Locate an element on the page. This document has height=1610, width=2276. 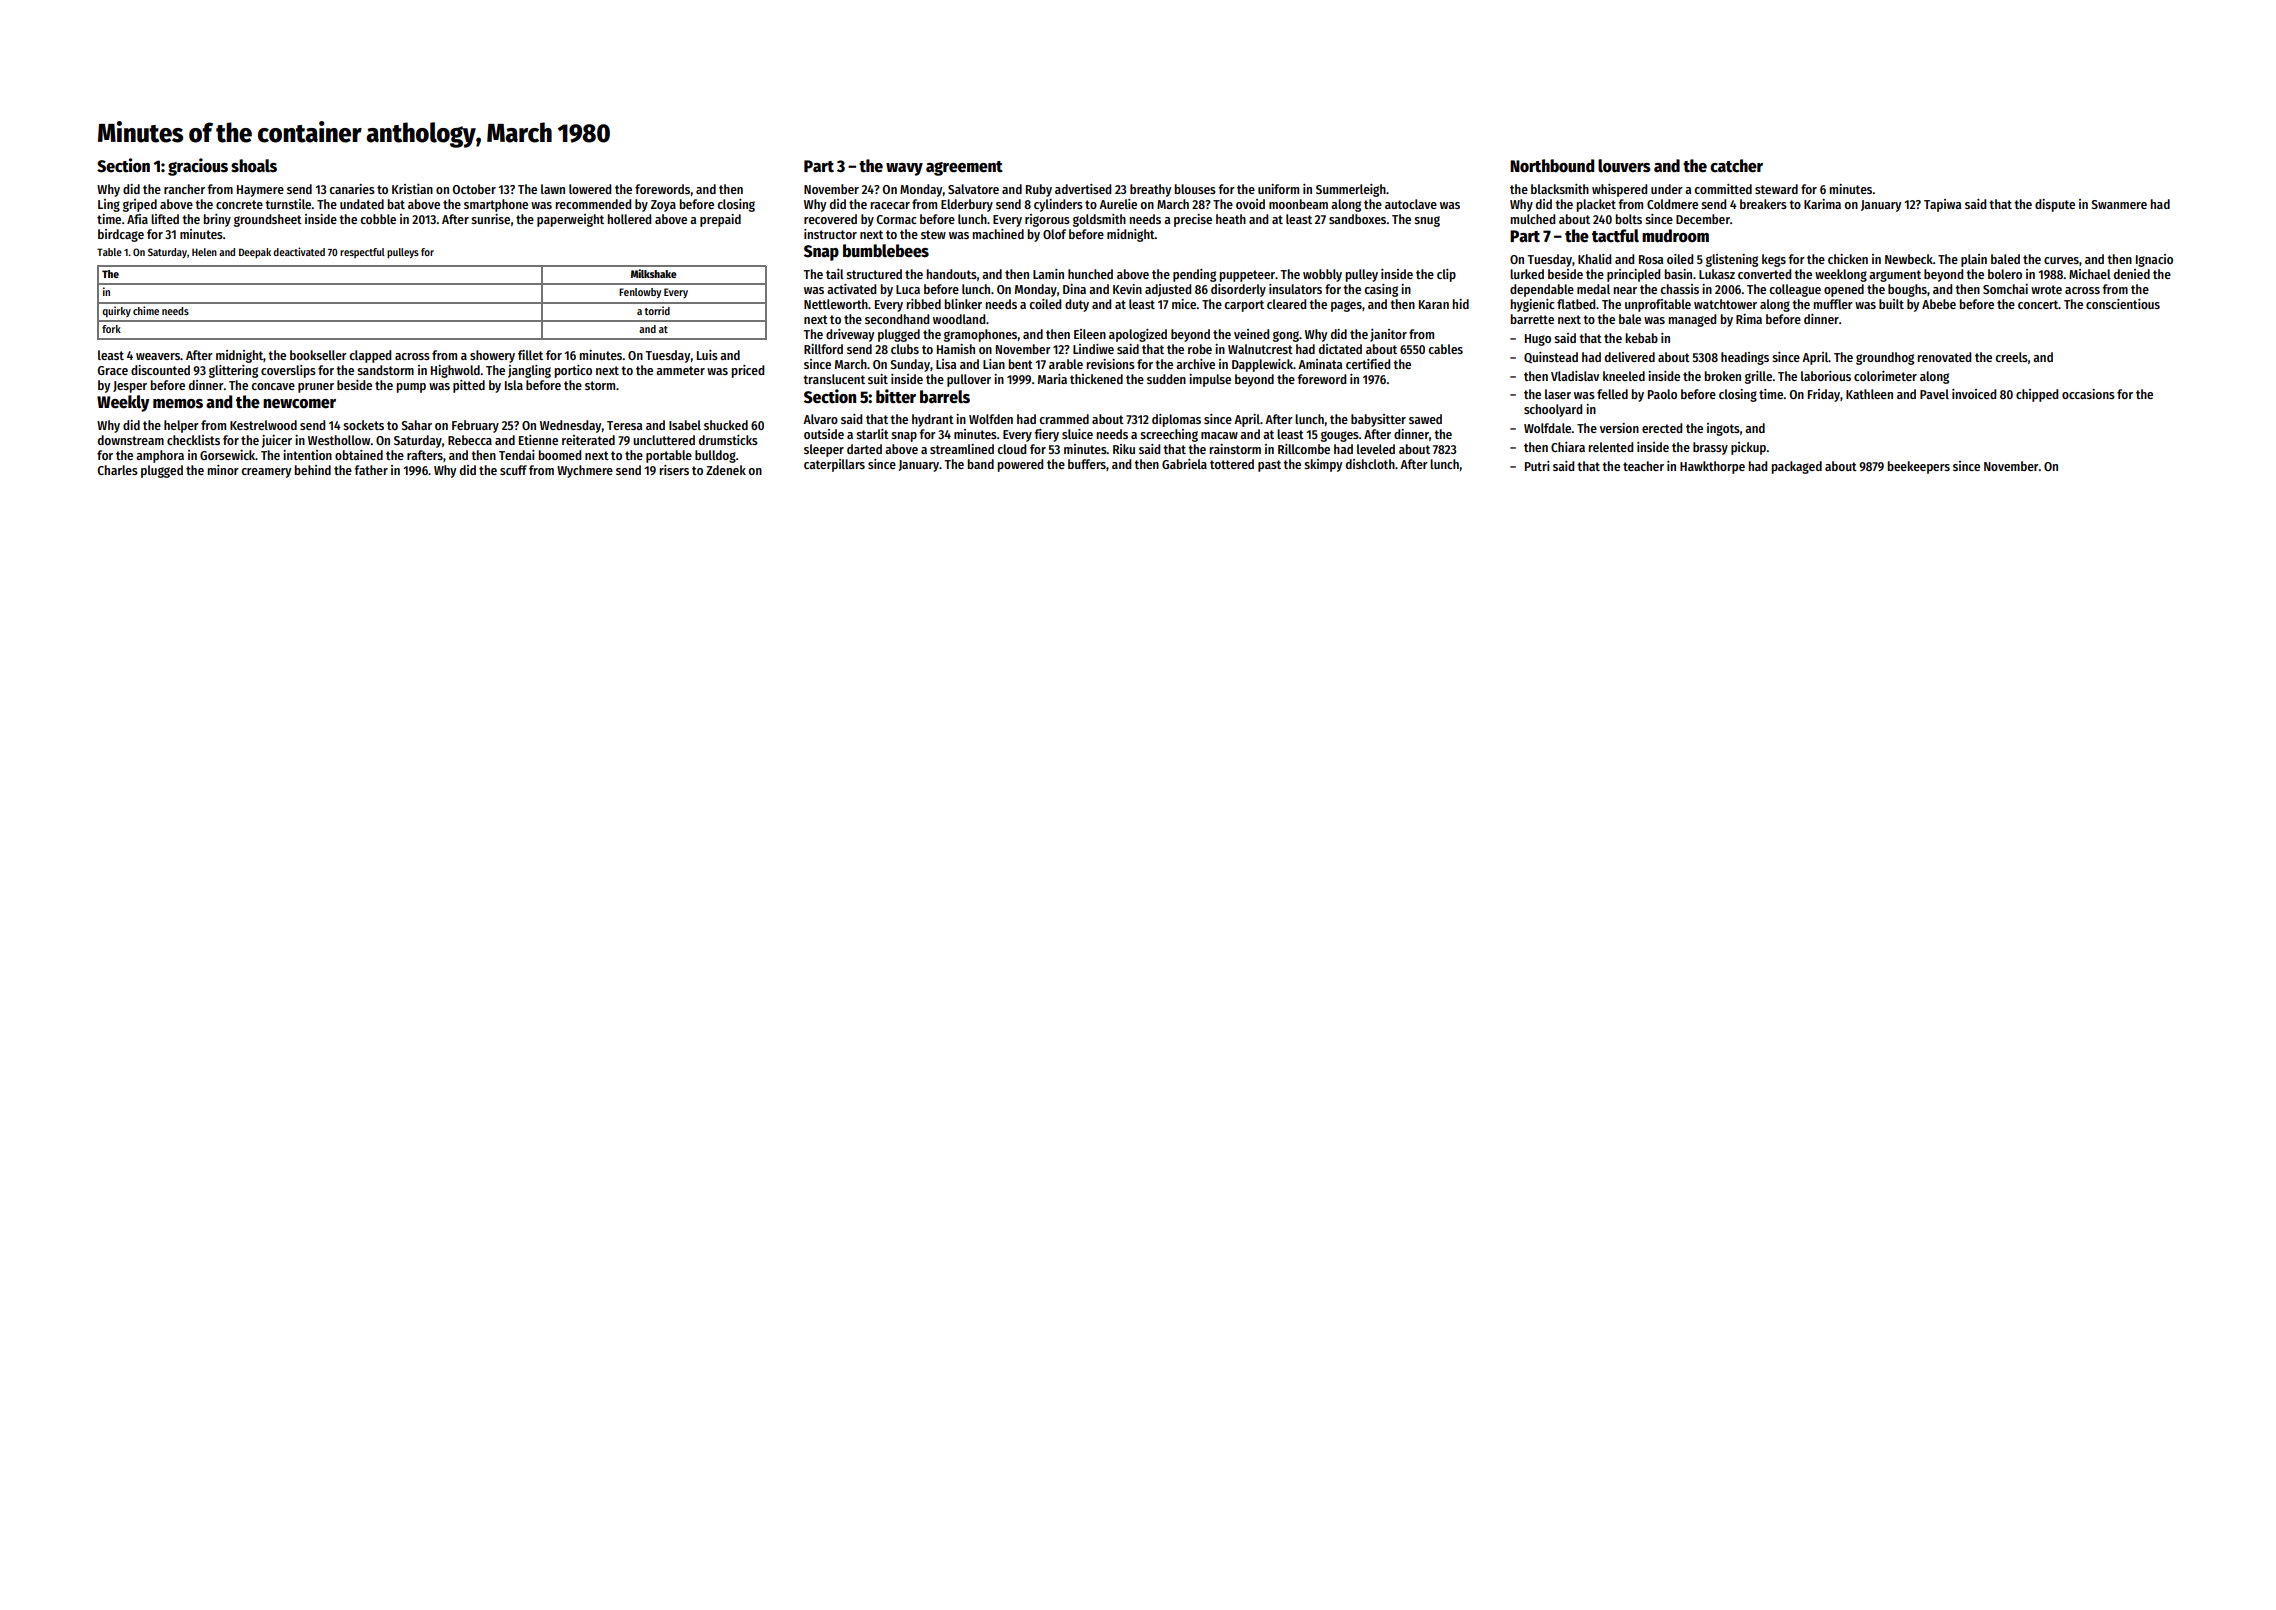
packaged is located at coordinates (1797, 467).
